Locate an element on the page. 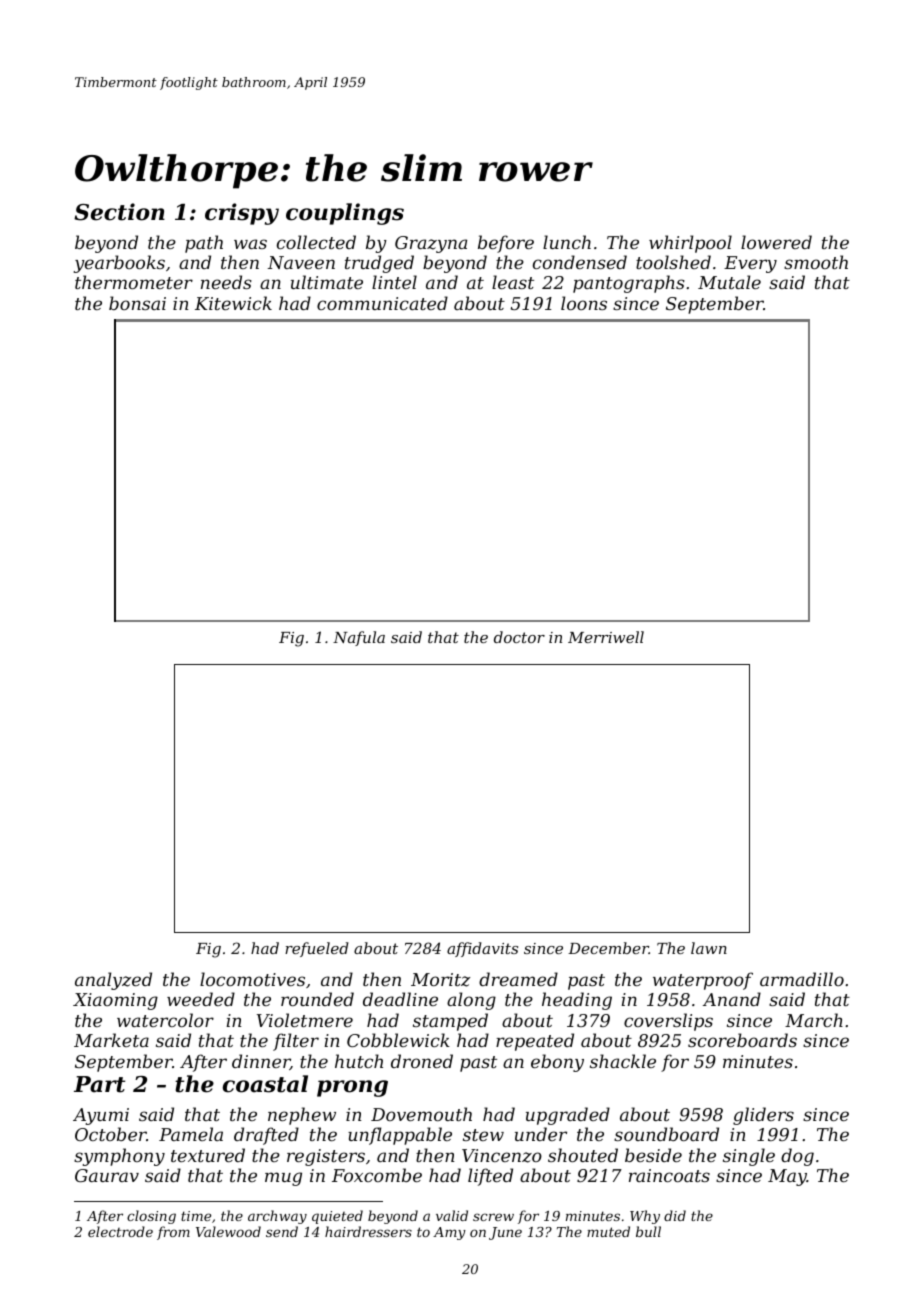 The image size is (924, 1311). affidavits is located at coordinates (482, 949).
